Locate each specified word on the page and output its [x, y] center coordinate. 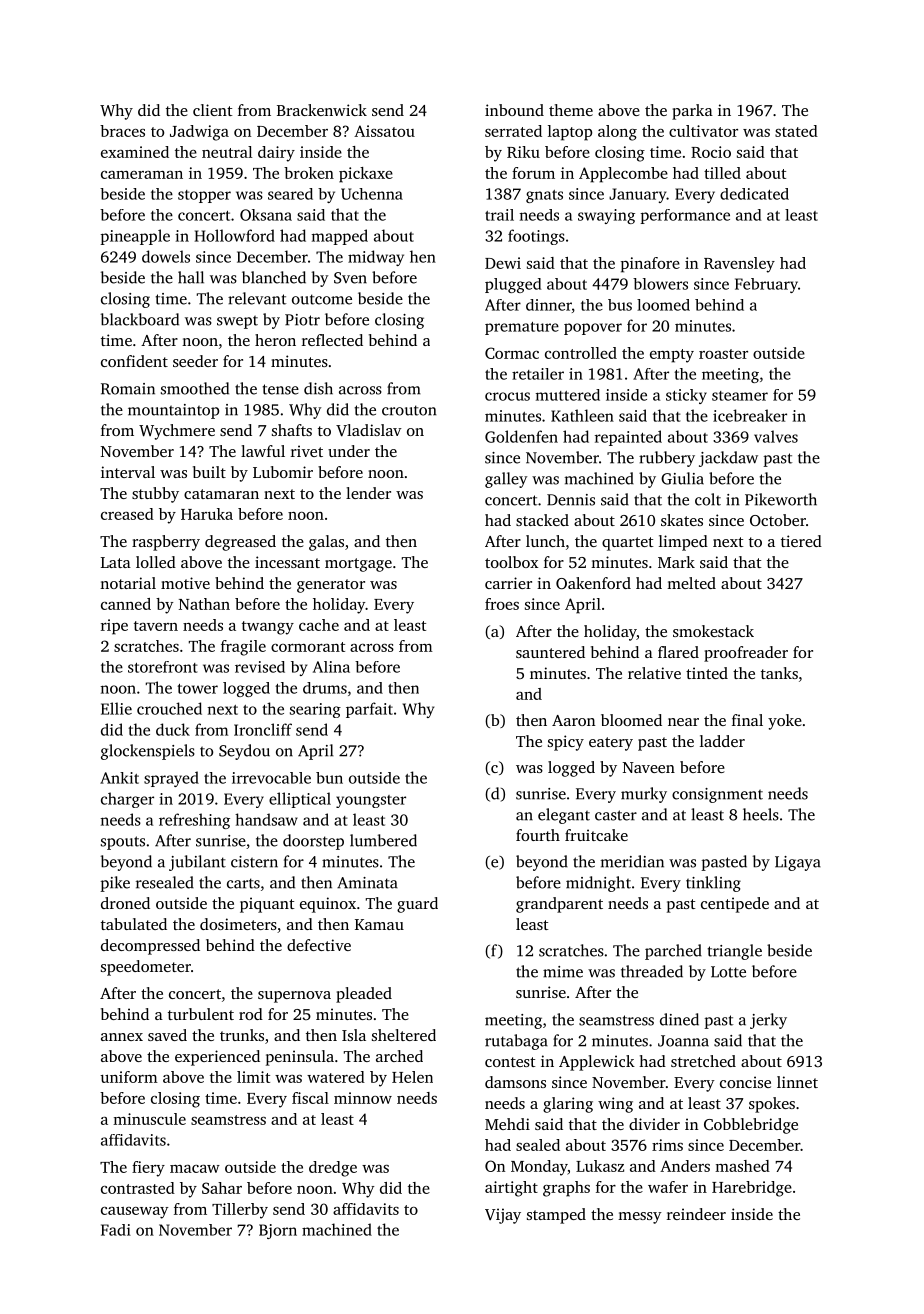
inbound [514, 110]
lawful [263, 451]
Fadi [116, 1230]
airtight [511, 1189]
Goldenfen [521, 436]
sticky [686, 396]
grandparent [559, 905]
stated [796, 131]
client [213, 110]
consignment [717, 795]
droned [125, 903]
